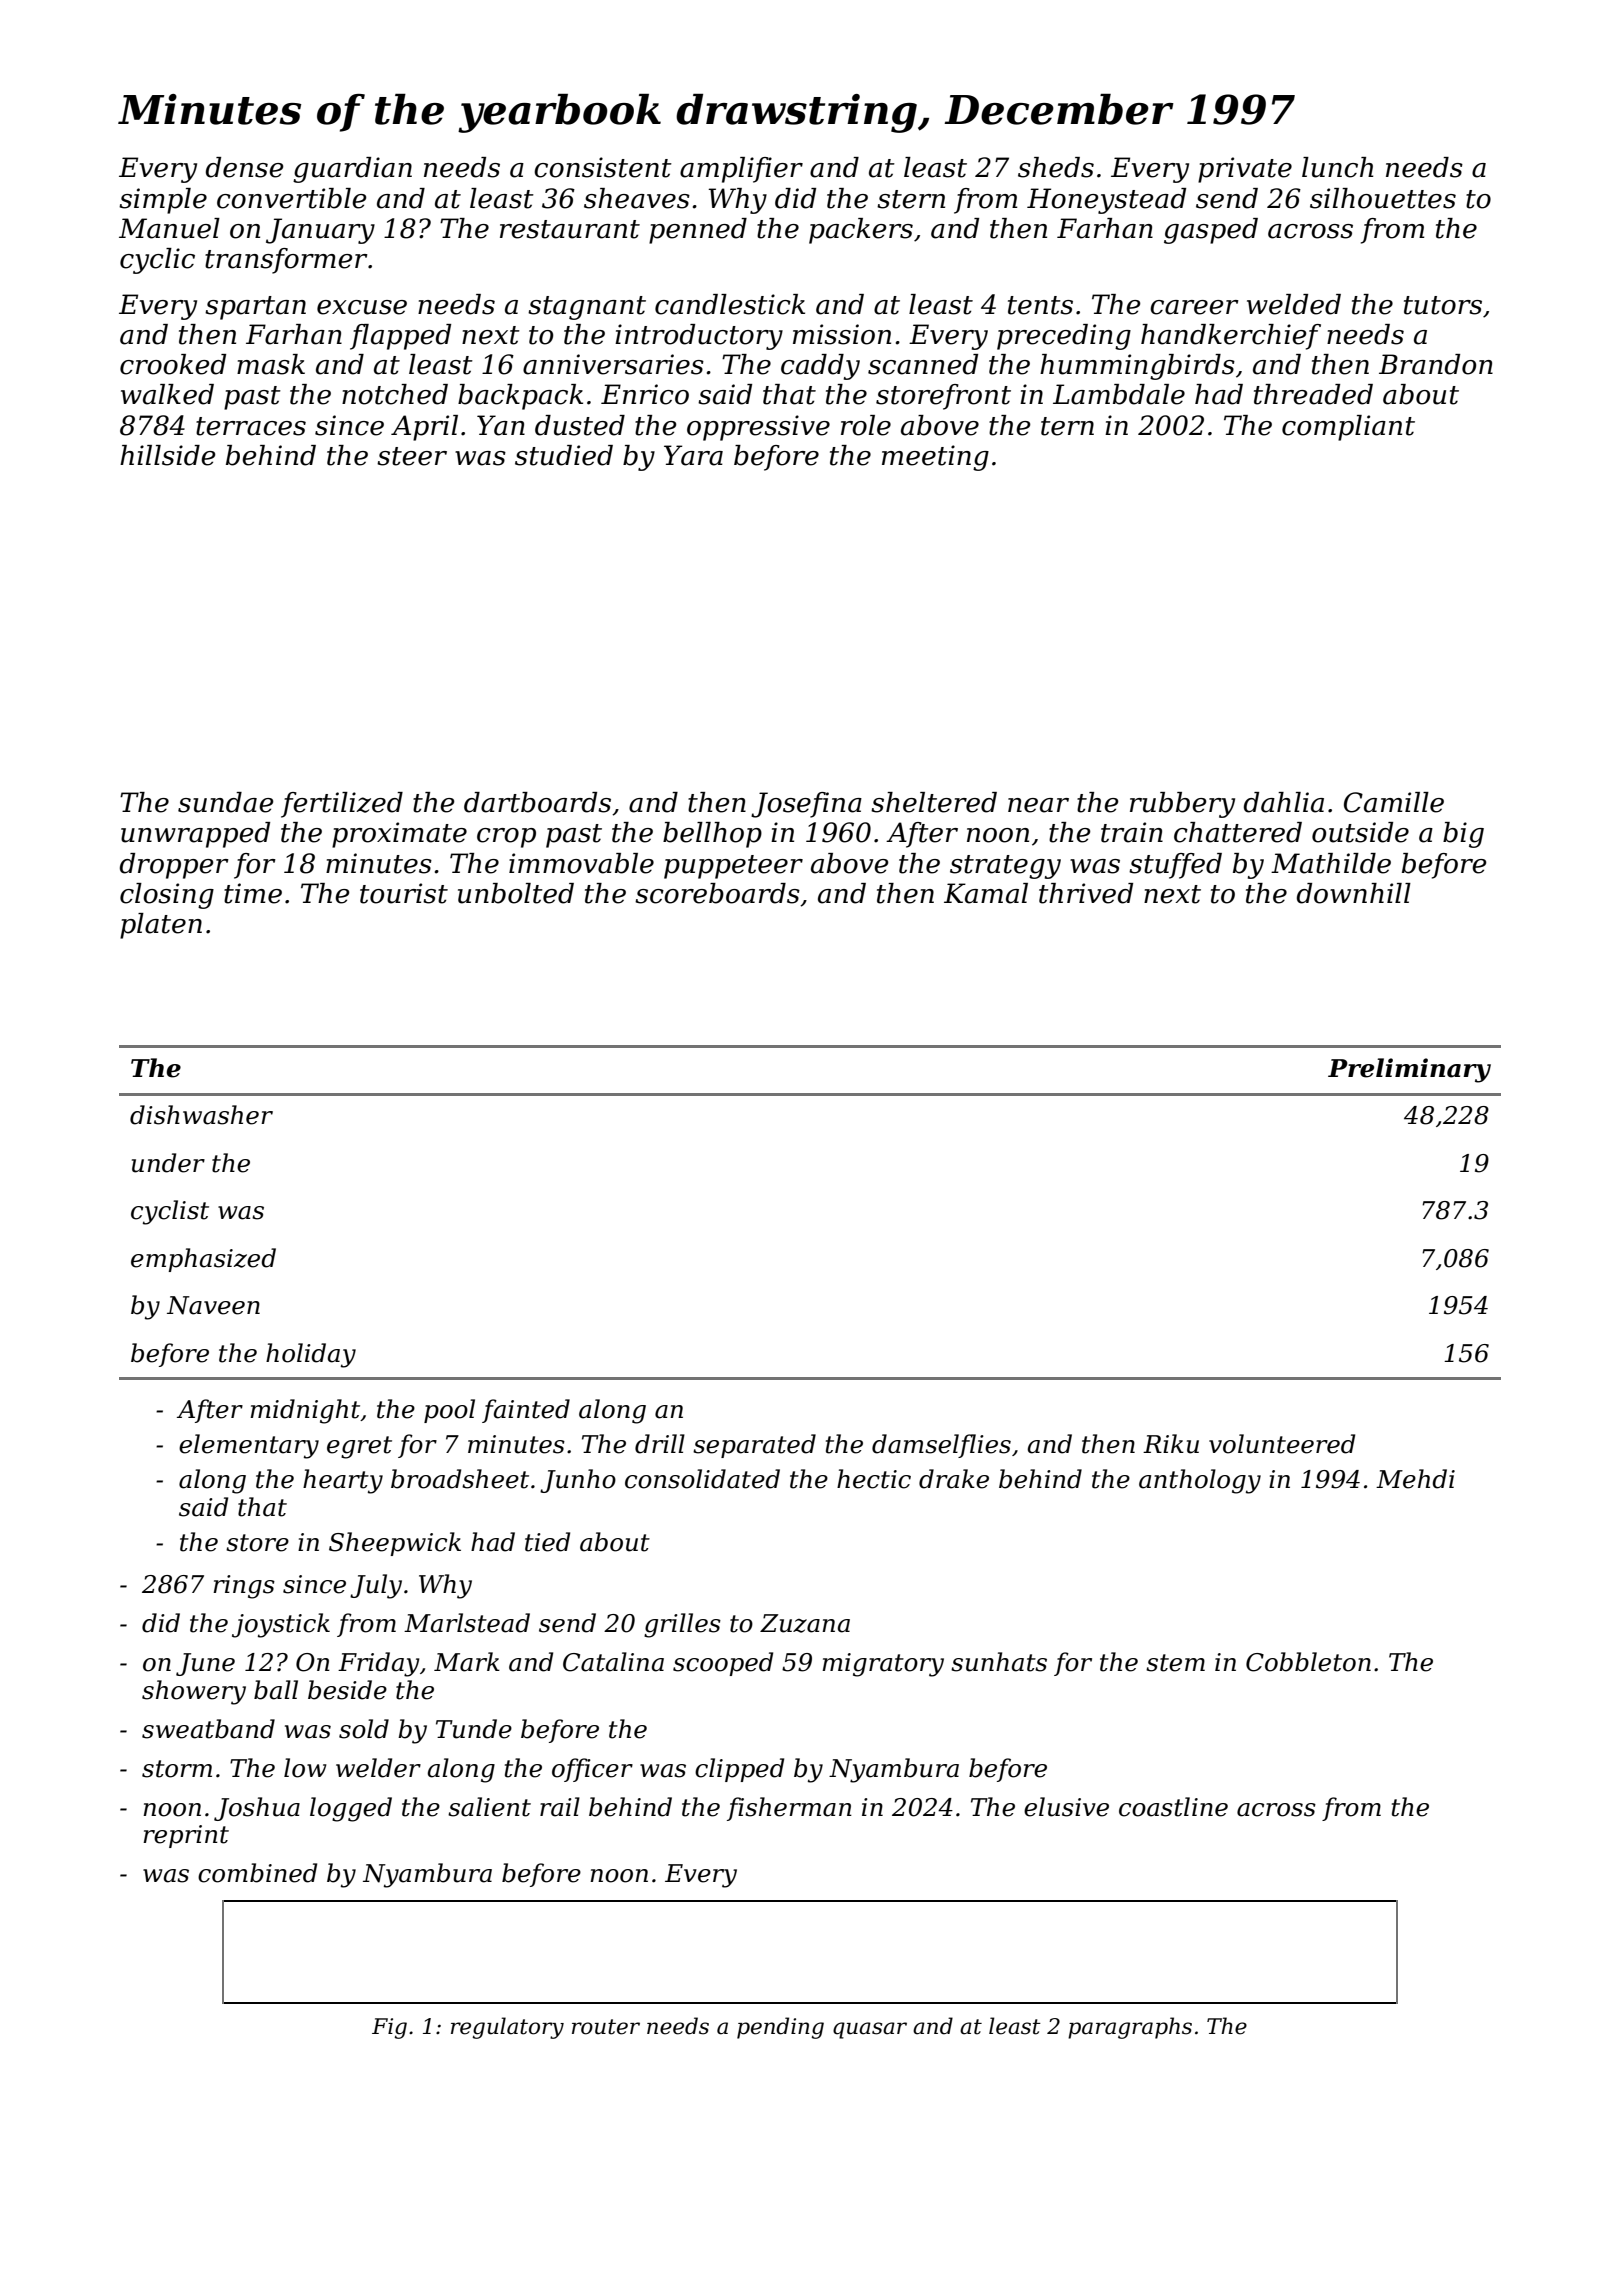 The image size is (1620, 2292). I want to click on lunch, so click(1337, 167).
